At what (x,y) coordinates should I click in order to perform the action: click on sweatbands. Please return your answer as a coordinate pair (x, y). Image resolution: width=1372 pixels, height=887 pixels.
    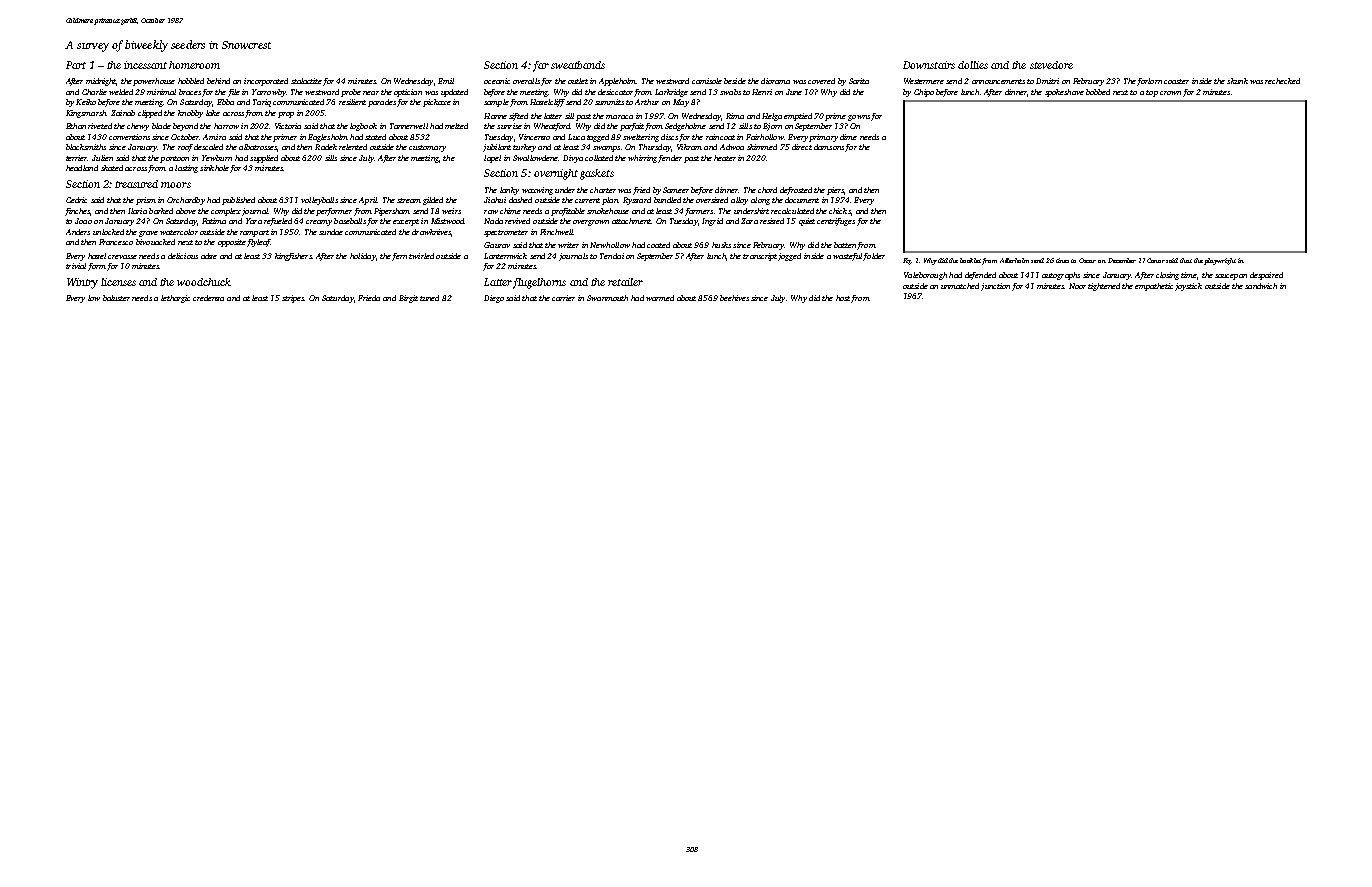
    Looking at the image, I should click on (578, 65).
